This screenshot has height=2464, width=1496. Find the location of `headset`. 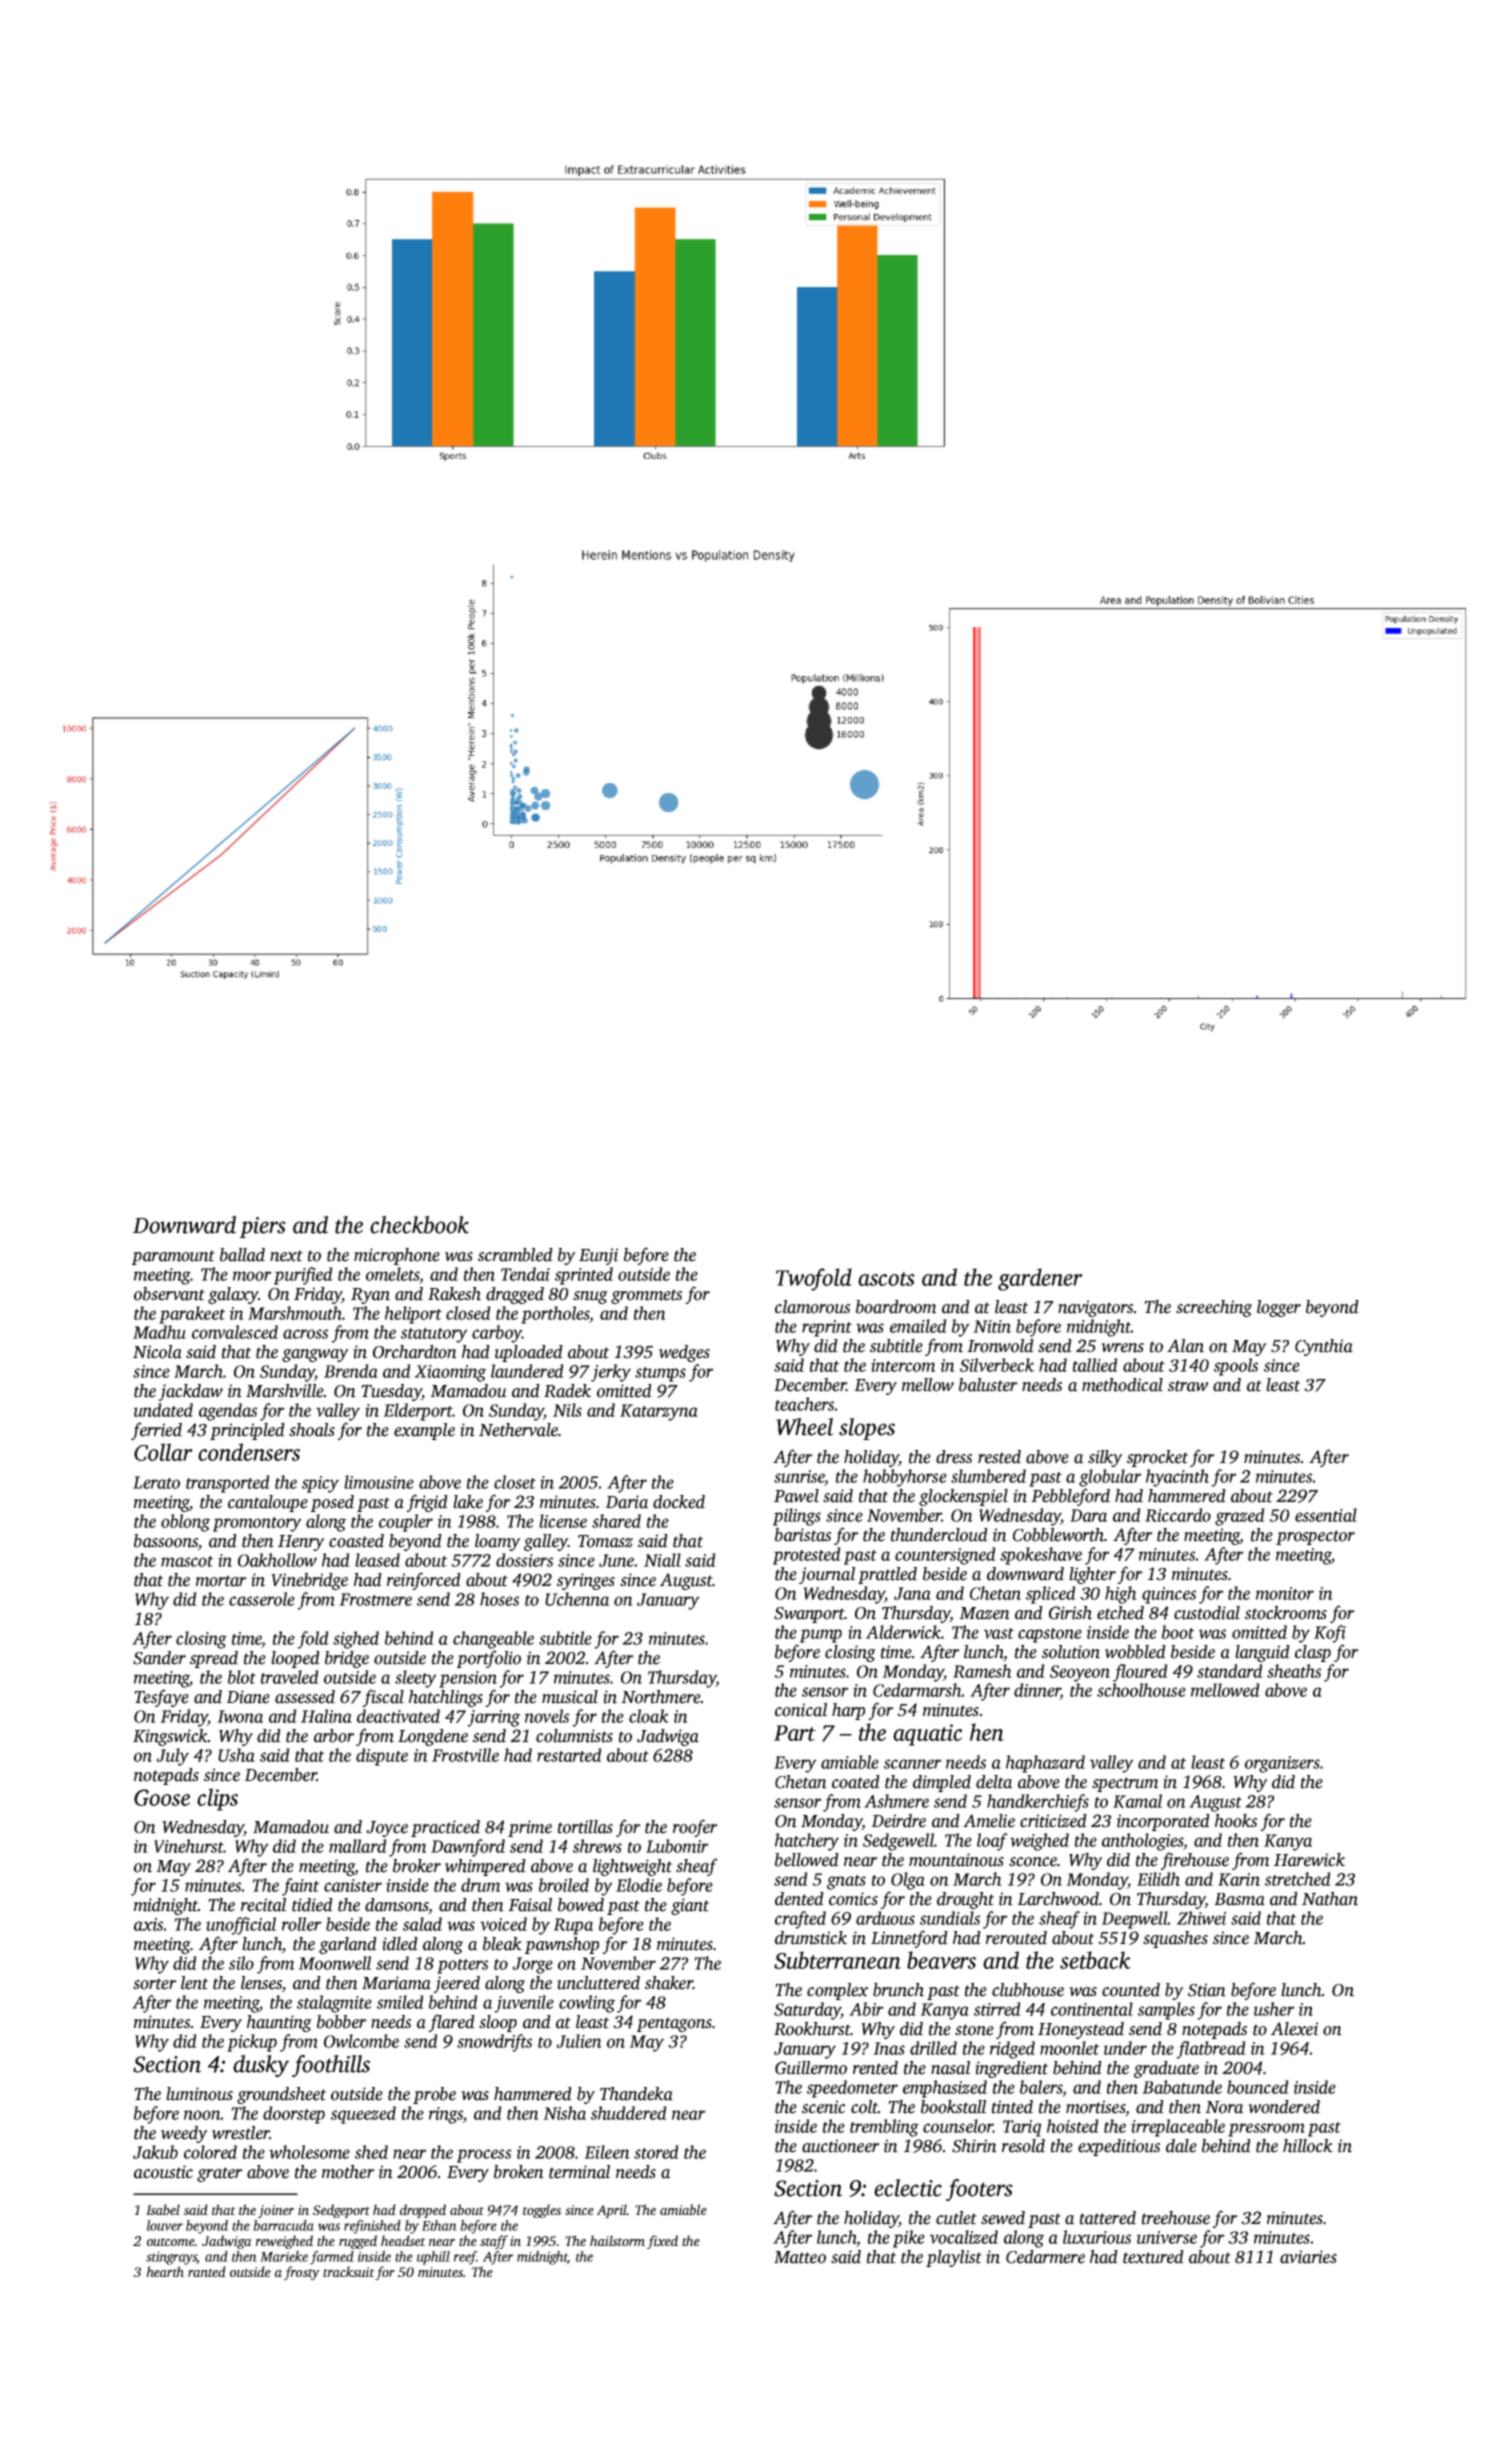

headset is located at coordinates (403, 2240).
